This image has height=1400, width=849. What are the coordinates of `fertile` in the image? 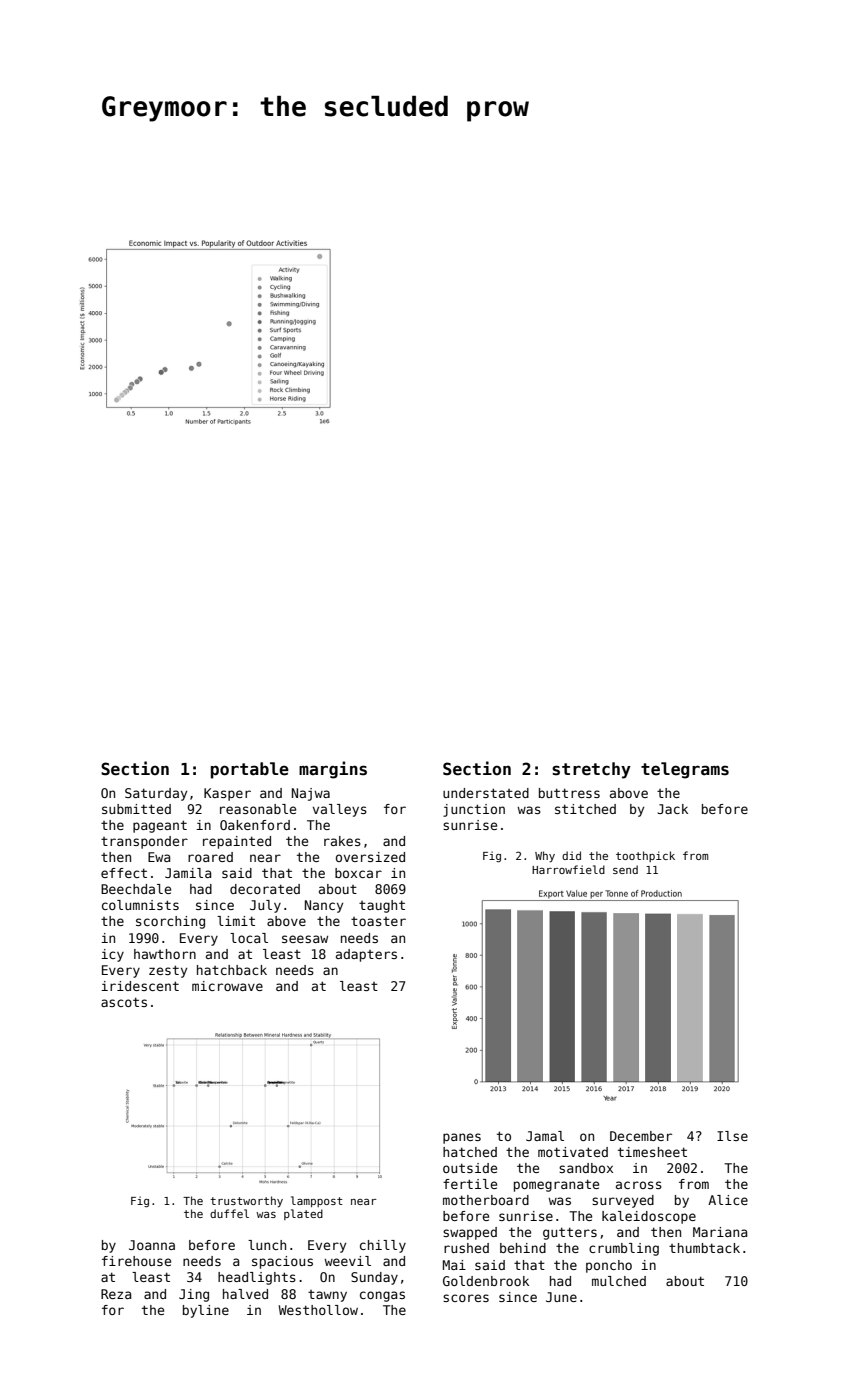 It's located at (470, 1184).
